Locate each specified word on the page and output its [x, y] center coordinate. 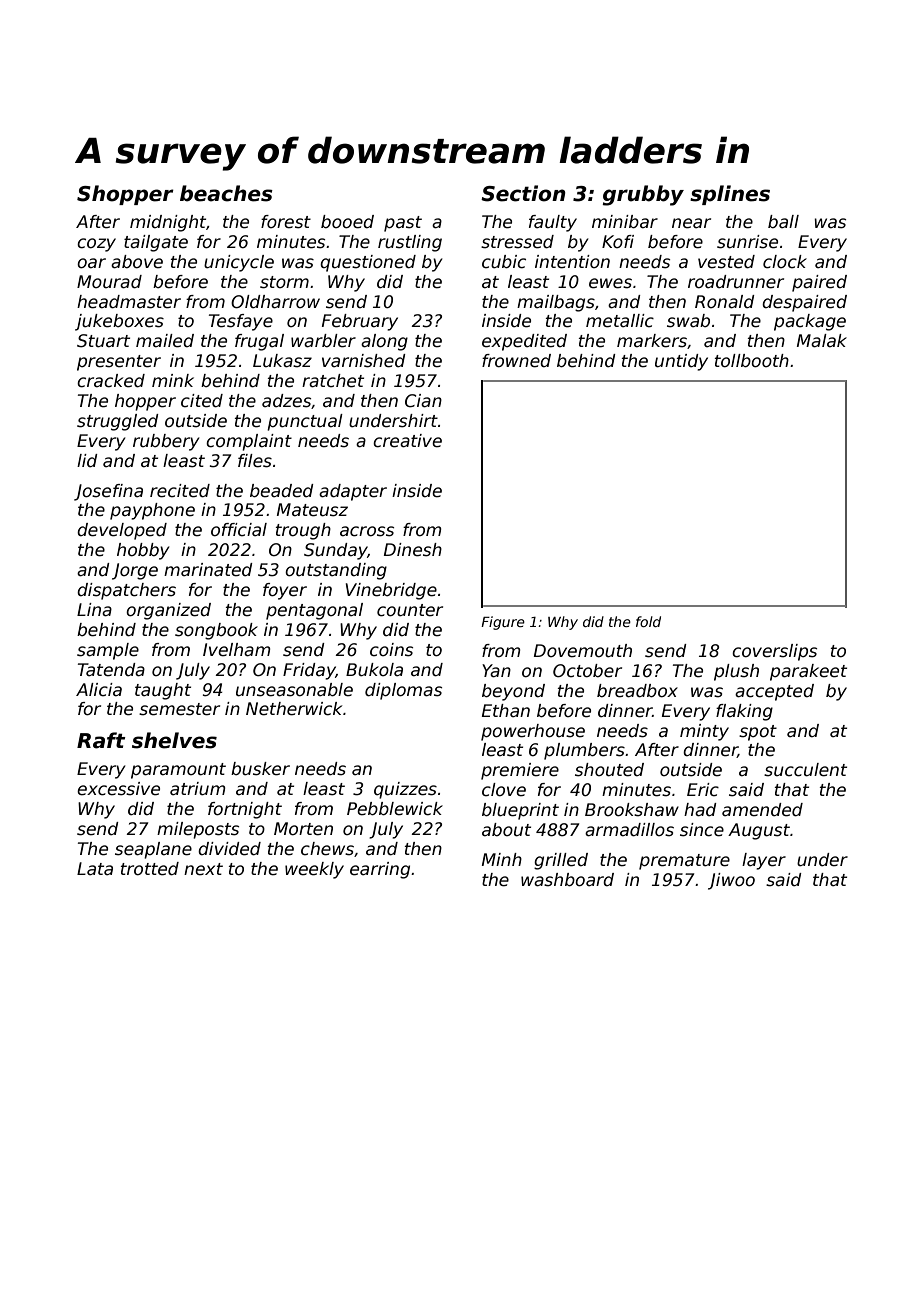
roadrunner [736, 282]
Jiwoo [731, 881]
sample [108, 651]
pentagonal [314, 611]
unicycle [239, 263]
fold [648, 621]
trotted [150, 869]
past [403, 224]
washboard [567, 880]
